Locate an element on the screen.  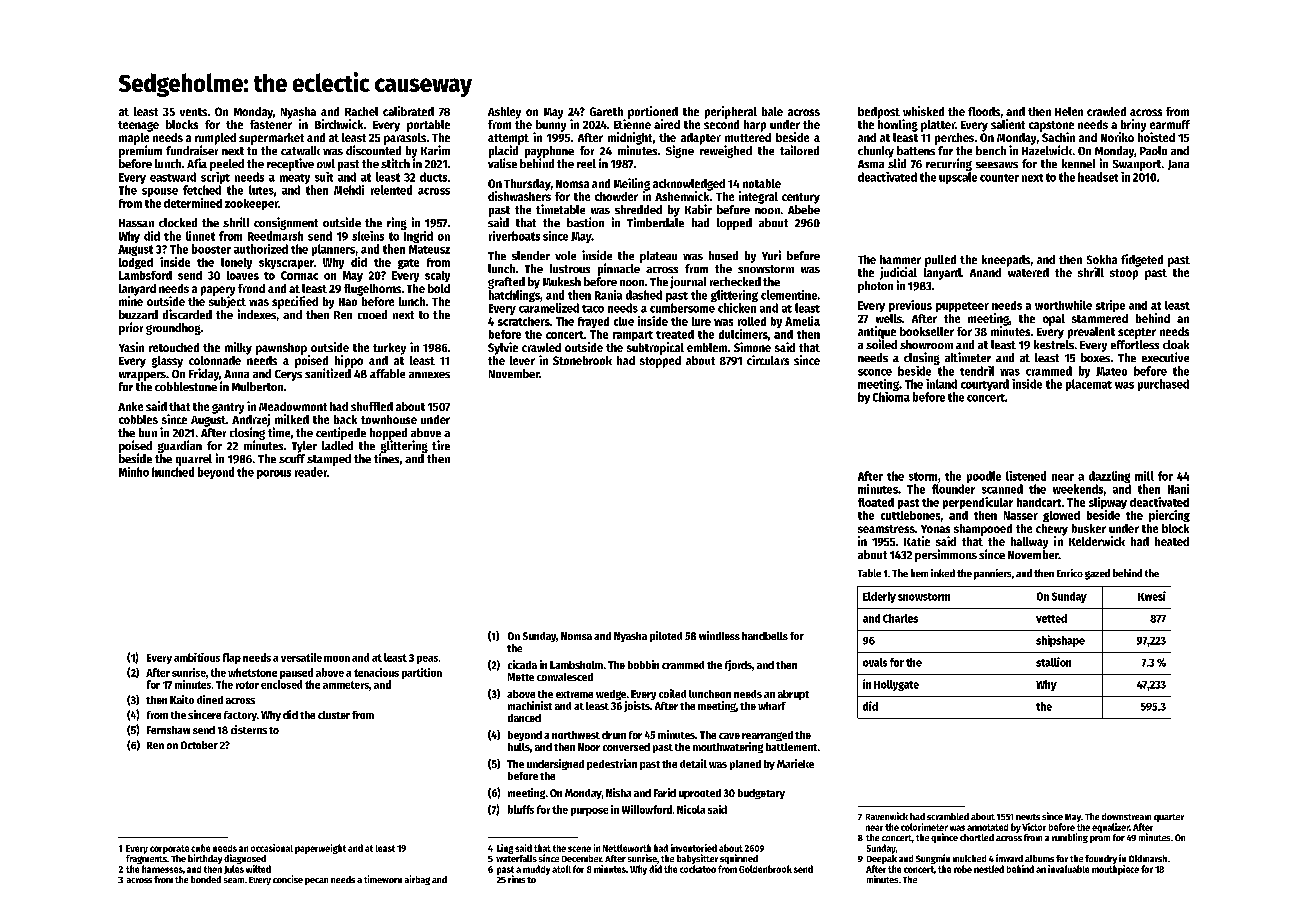
cluster is located at coordinates (334, 715).
